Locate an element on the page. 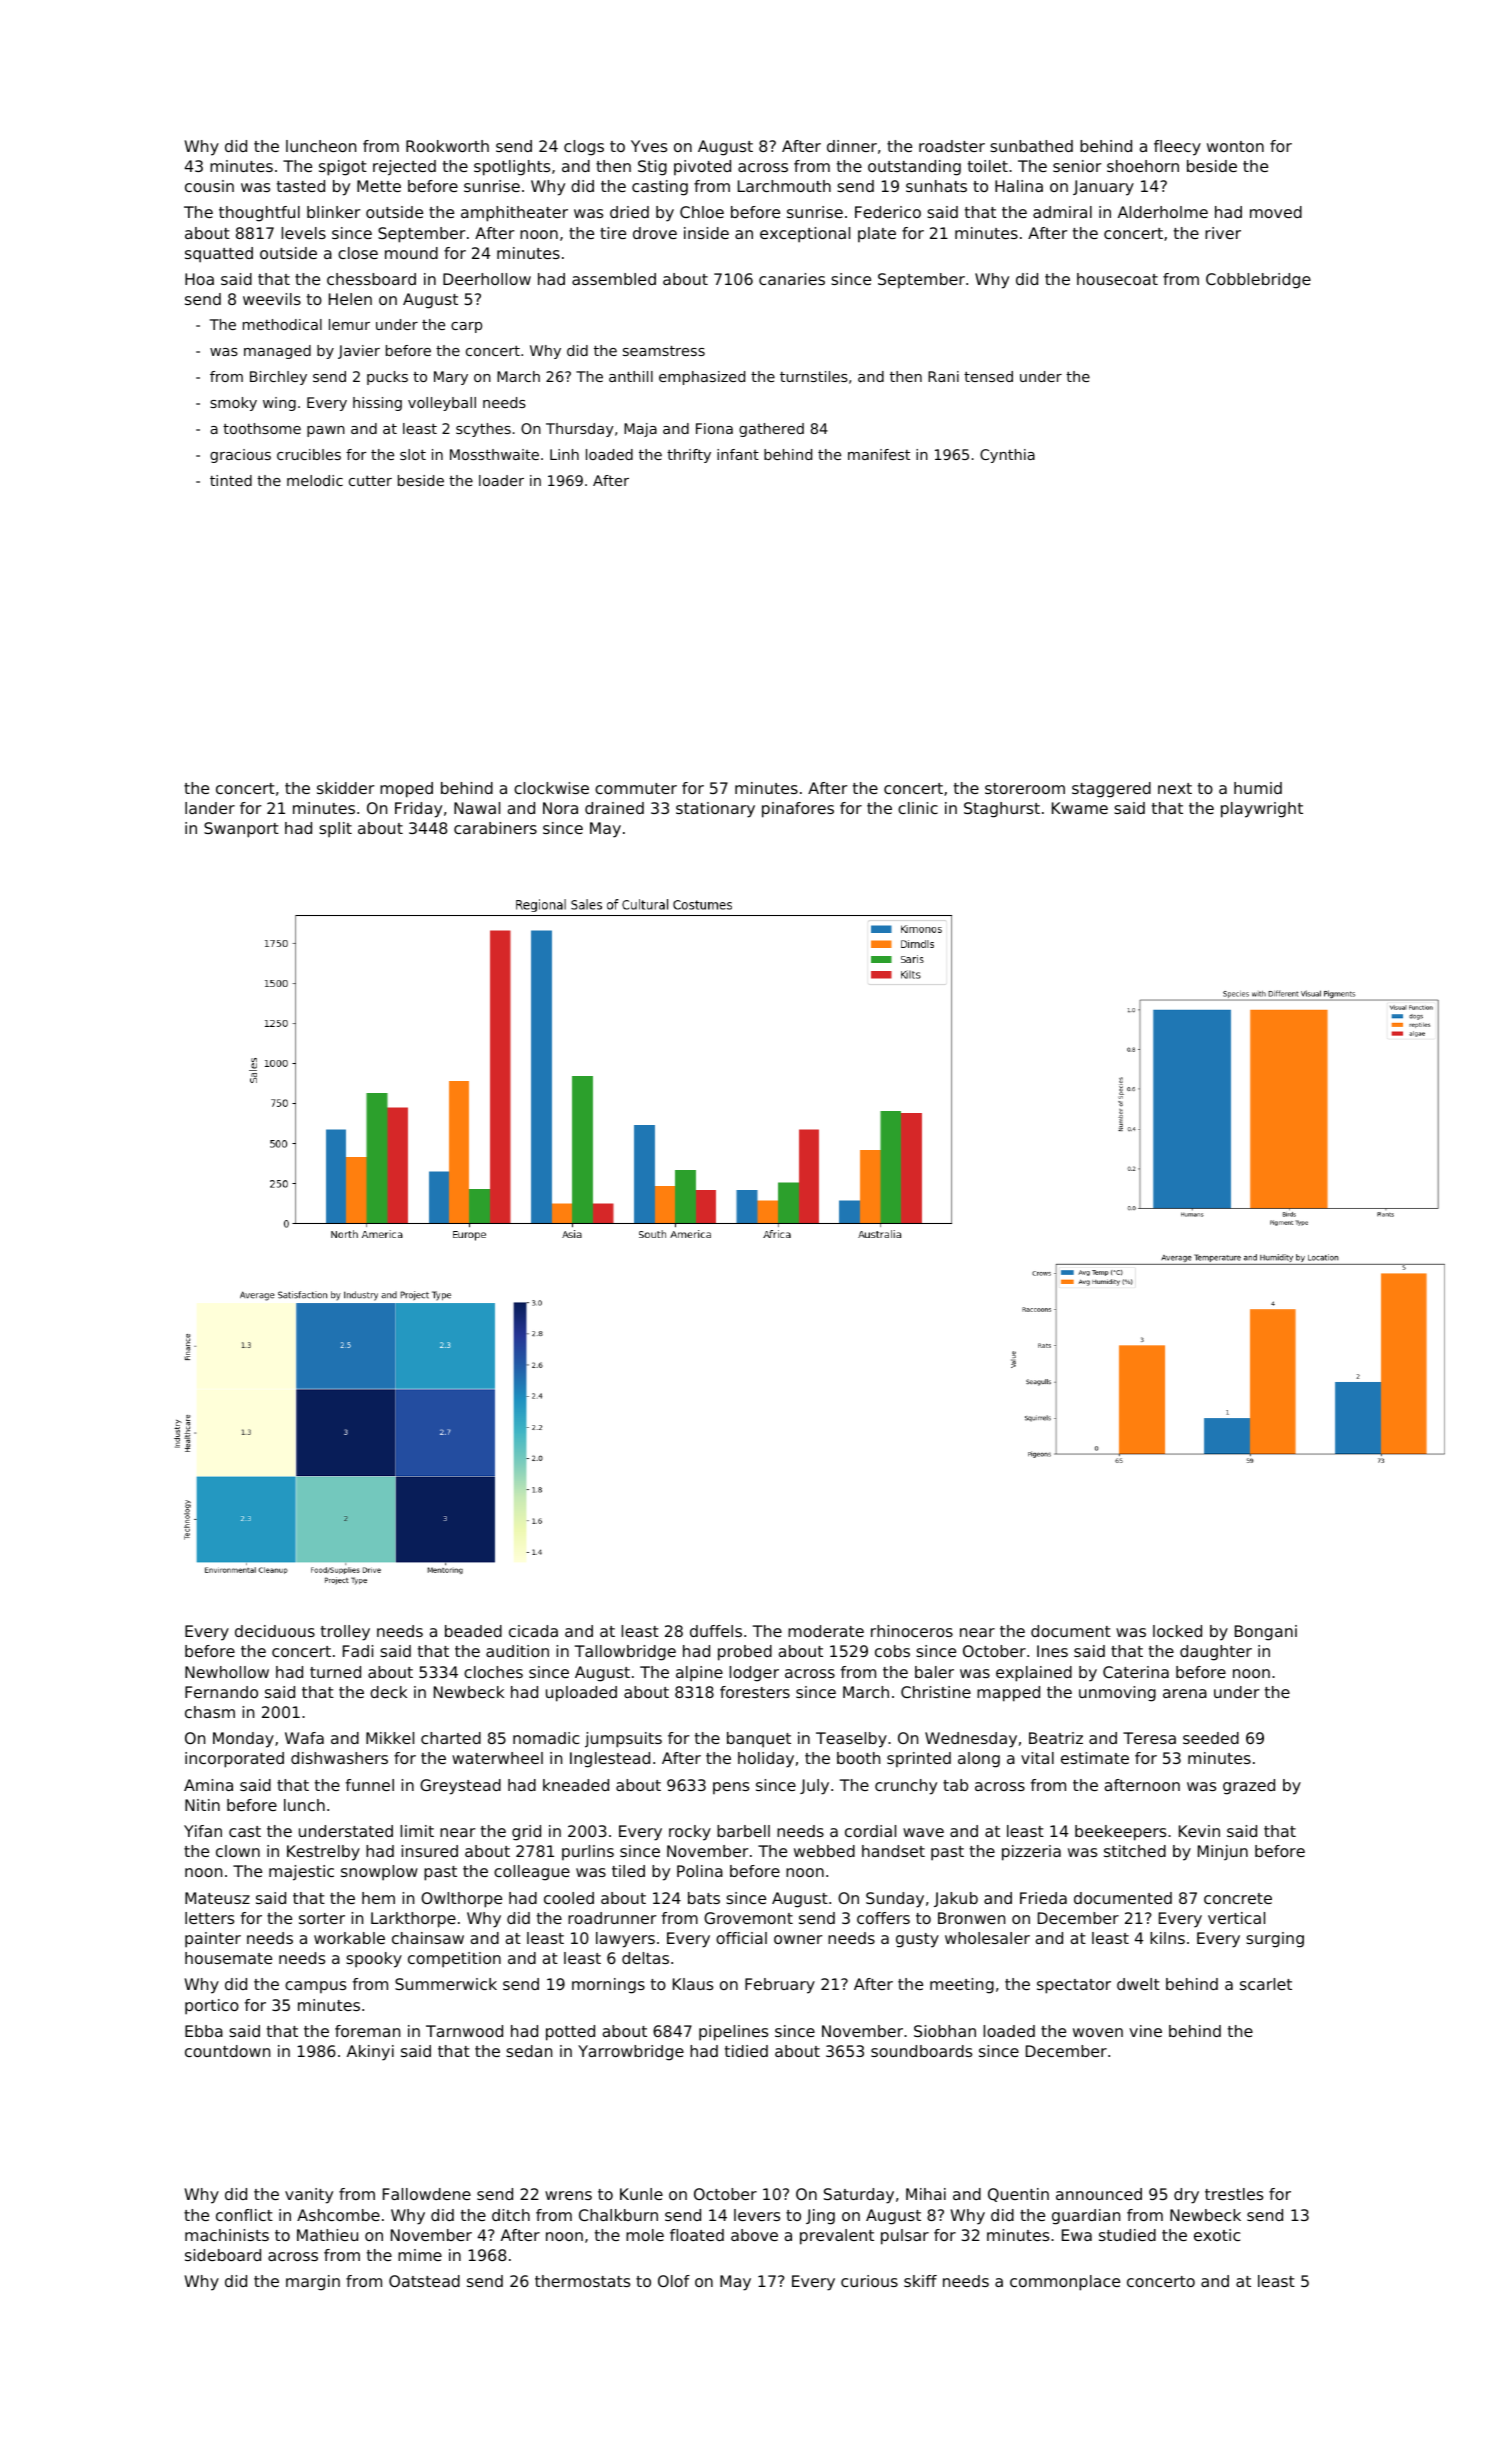 This document has height=2464, width=1496. lander is located at coordinates (210, 808).
